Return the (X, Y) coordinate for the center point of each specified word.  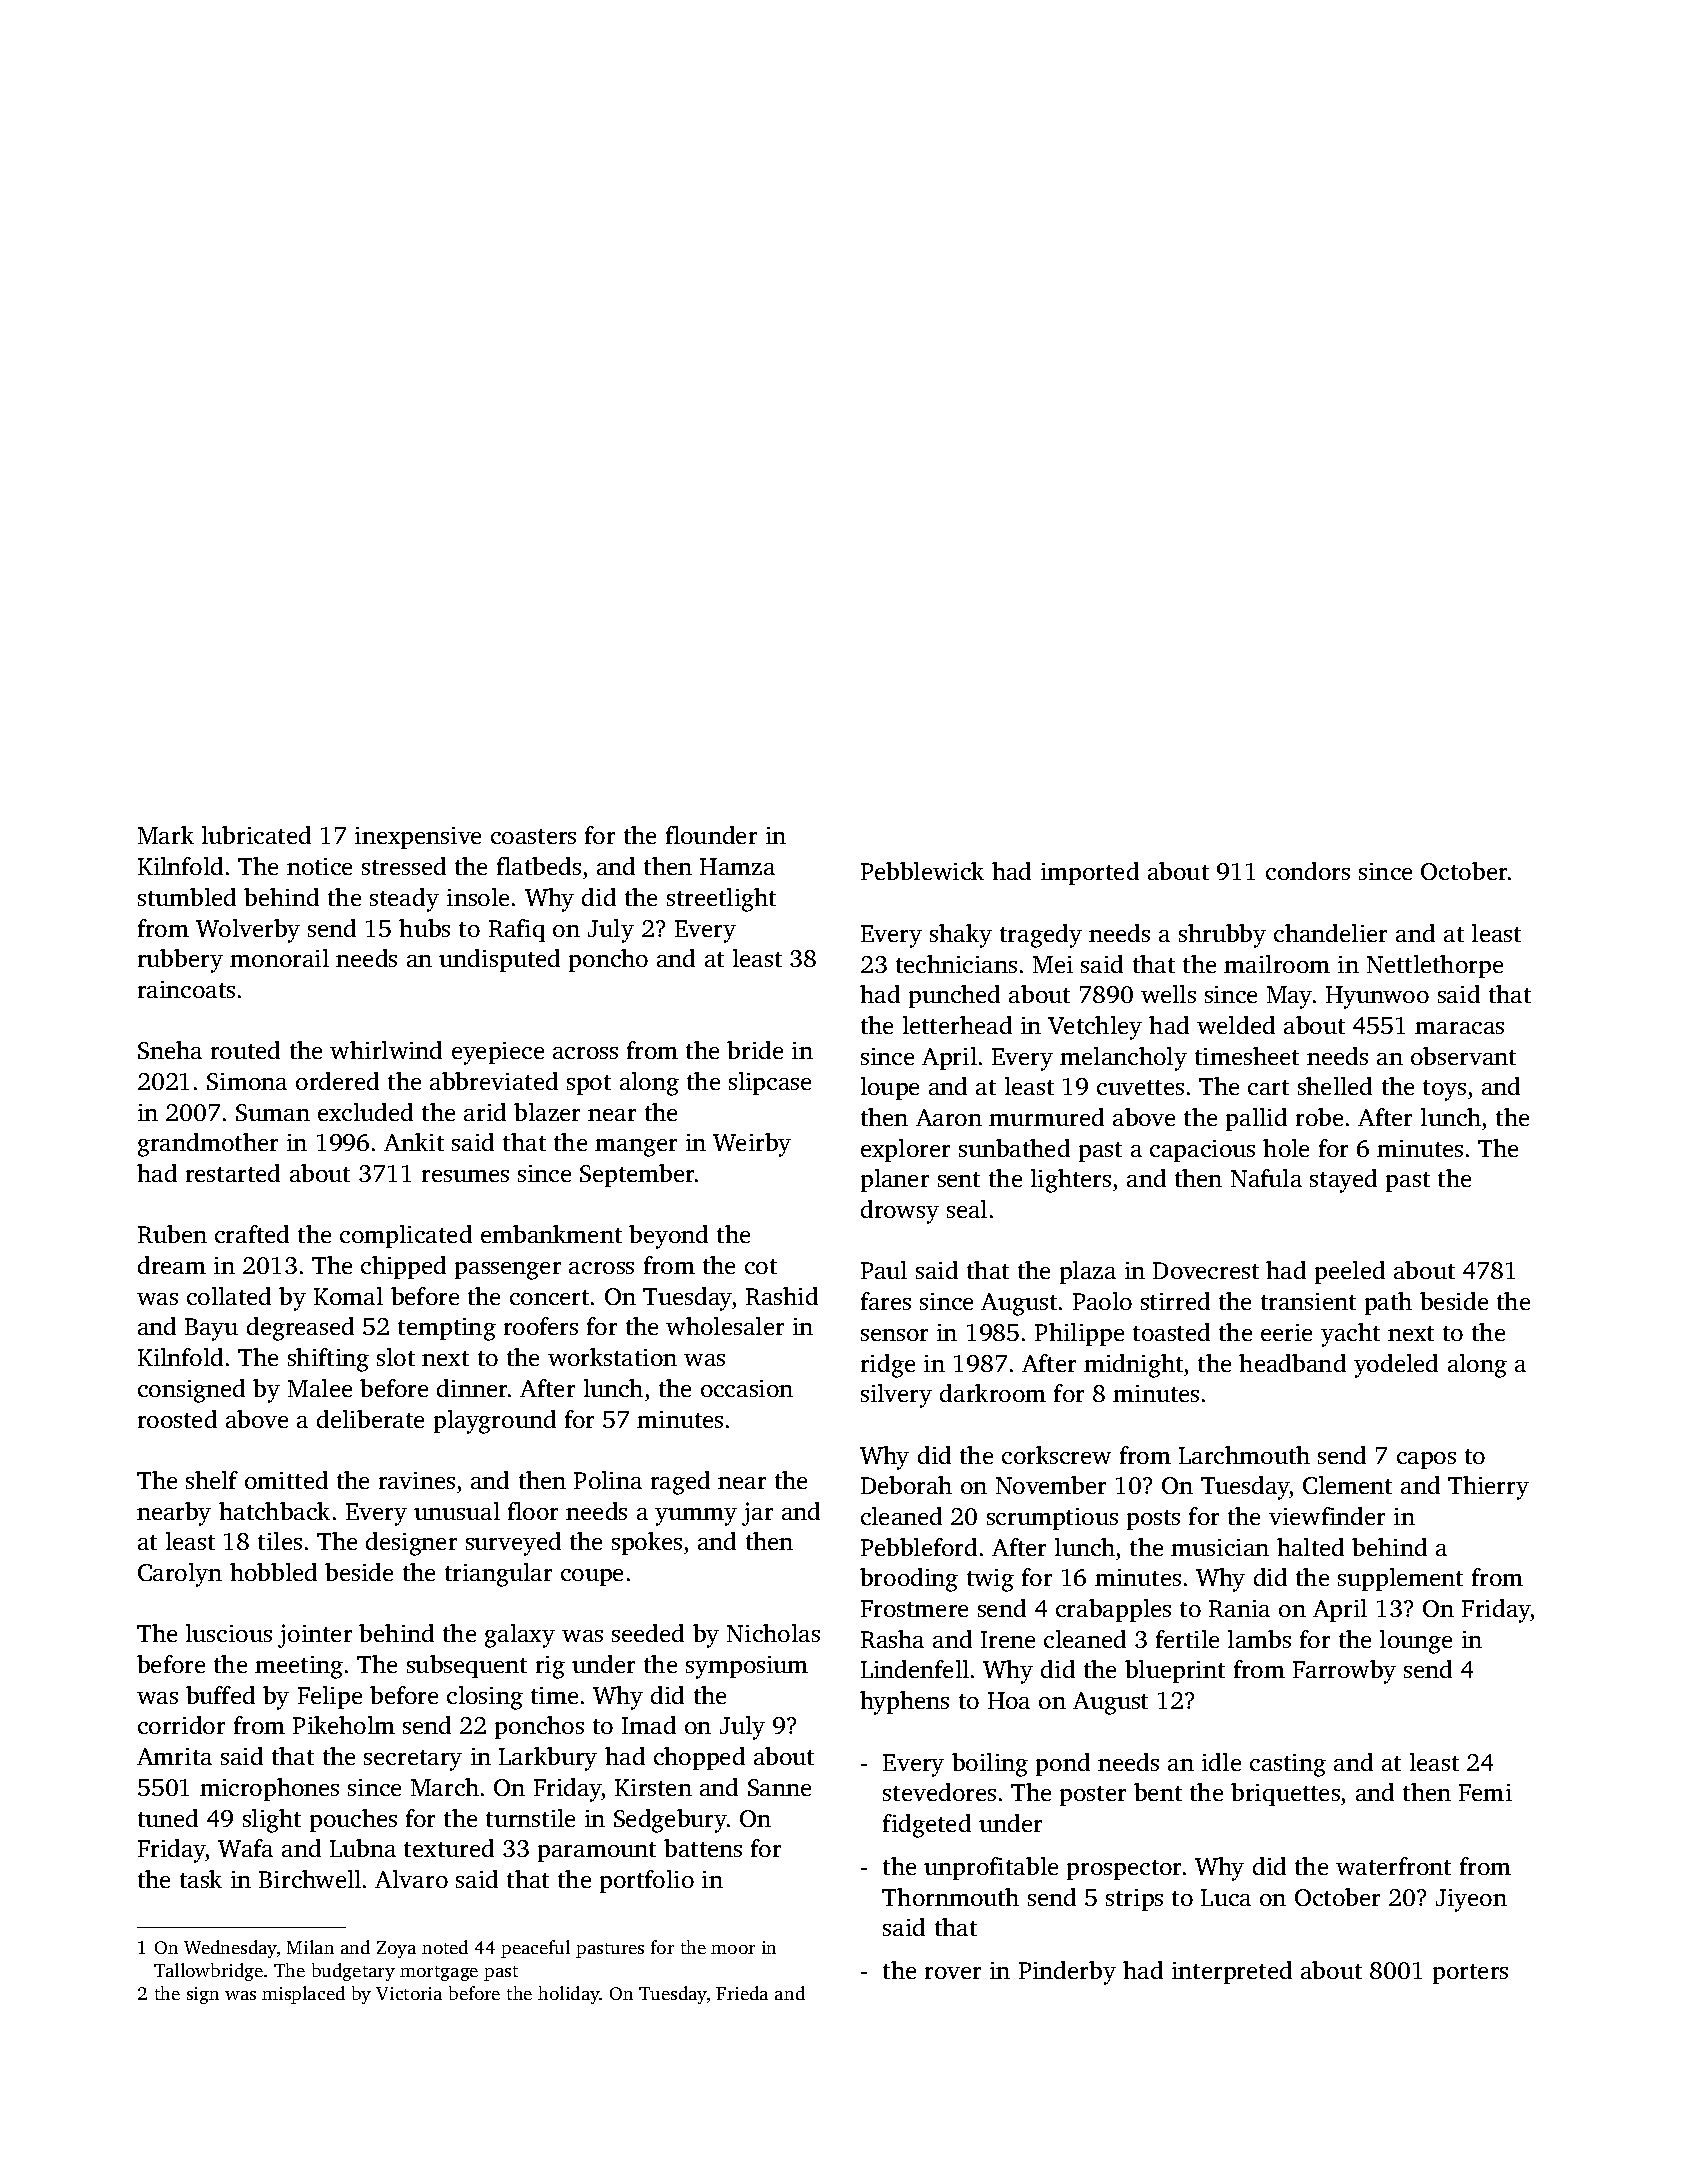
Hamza (737, 866)
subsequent (467, 1666)
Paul (884, 1270)
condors (1308, 871)
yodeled (1396, 1366)
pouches (353, 1820)
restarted (233, 1173)
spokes (647, 1543)
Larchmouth (1244, 1455)
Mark (166, 835)
